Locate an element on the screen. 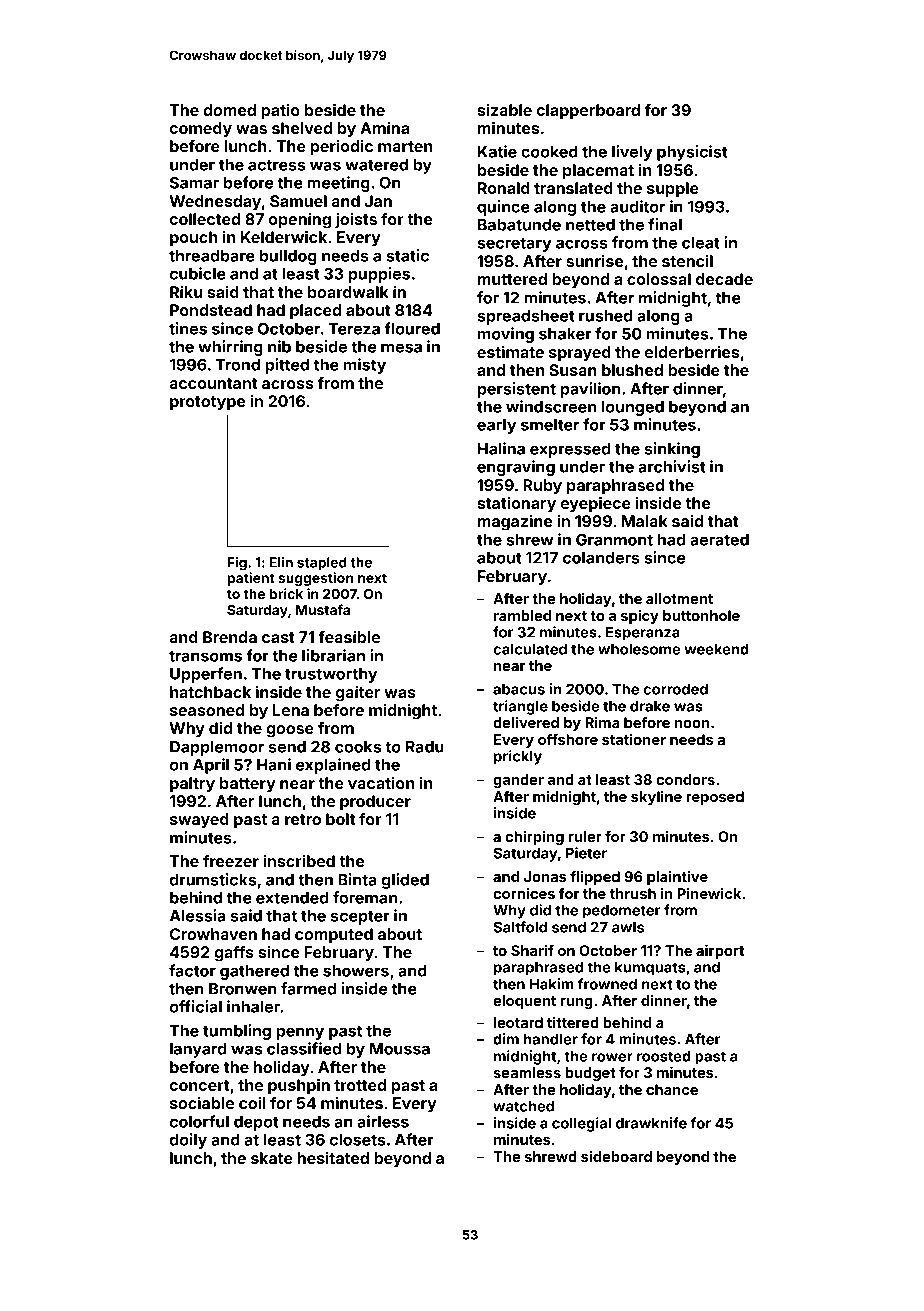 This screenshot has width=924, height=1311. cubicle is located at coordinates (198, 273).
